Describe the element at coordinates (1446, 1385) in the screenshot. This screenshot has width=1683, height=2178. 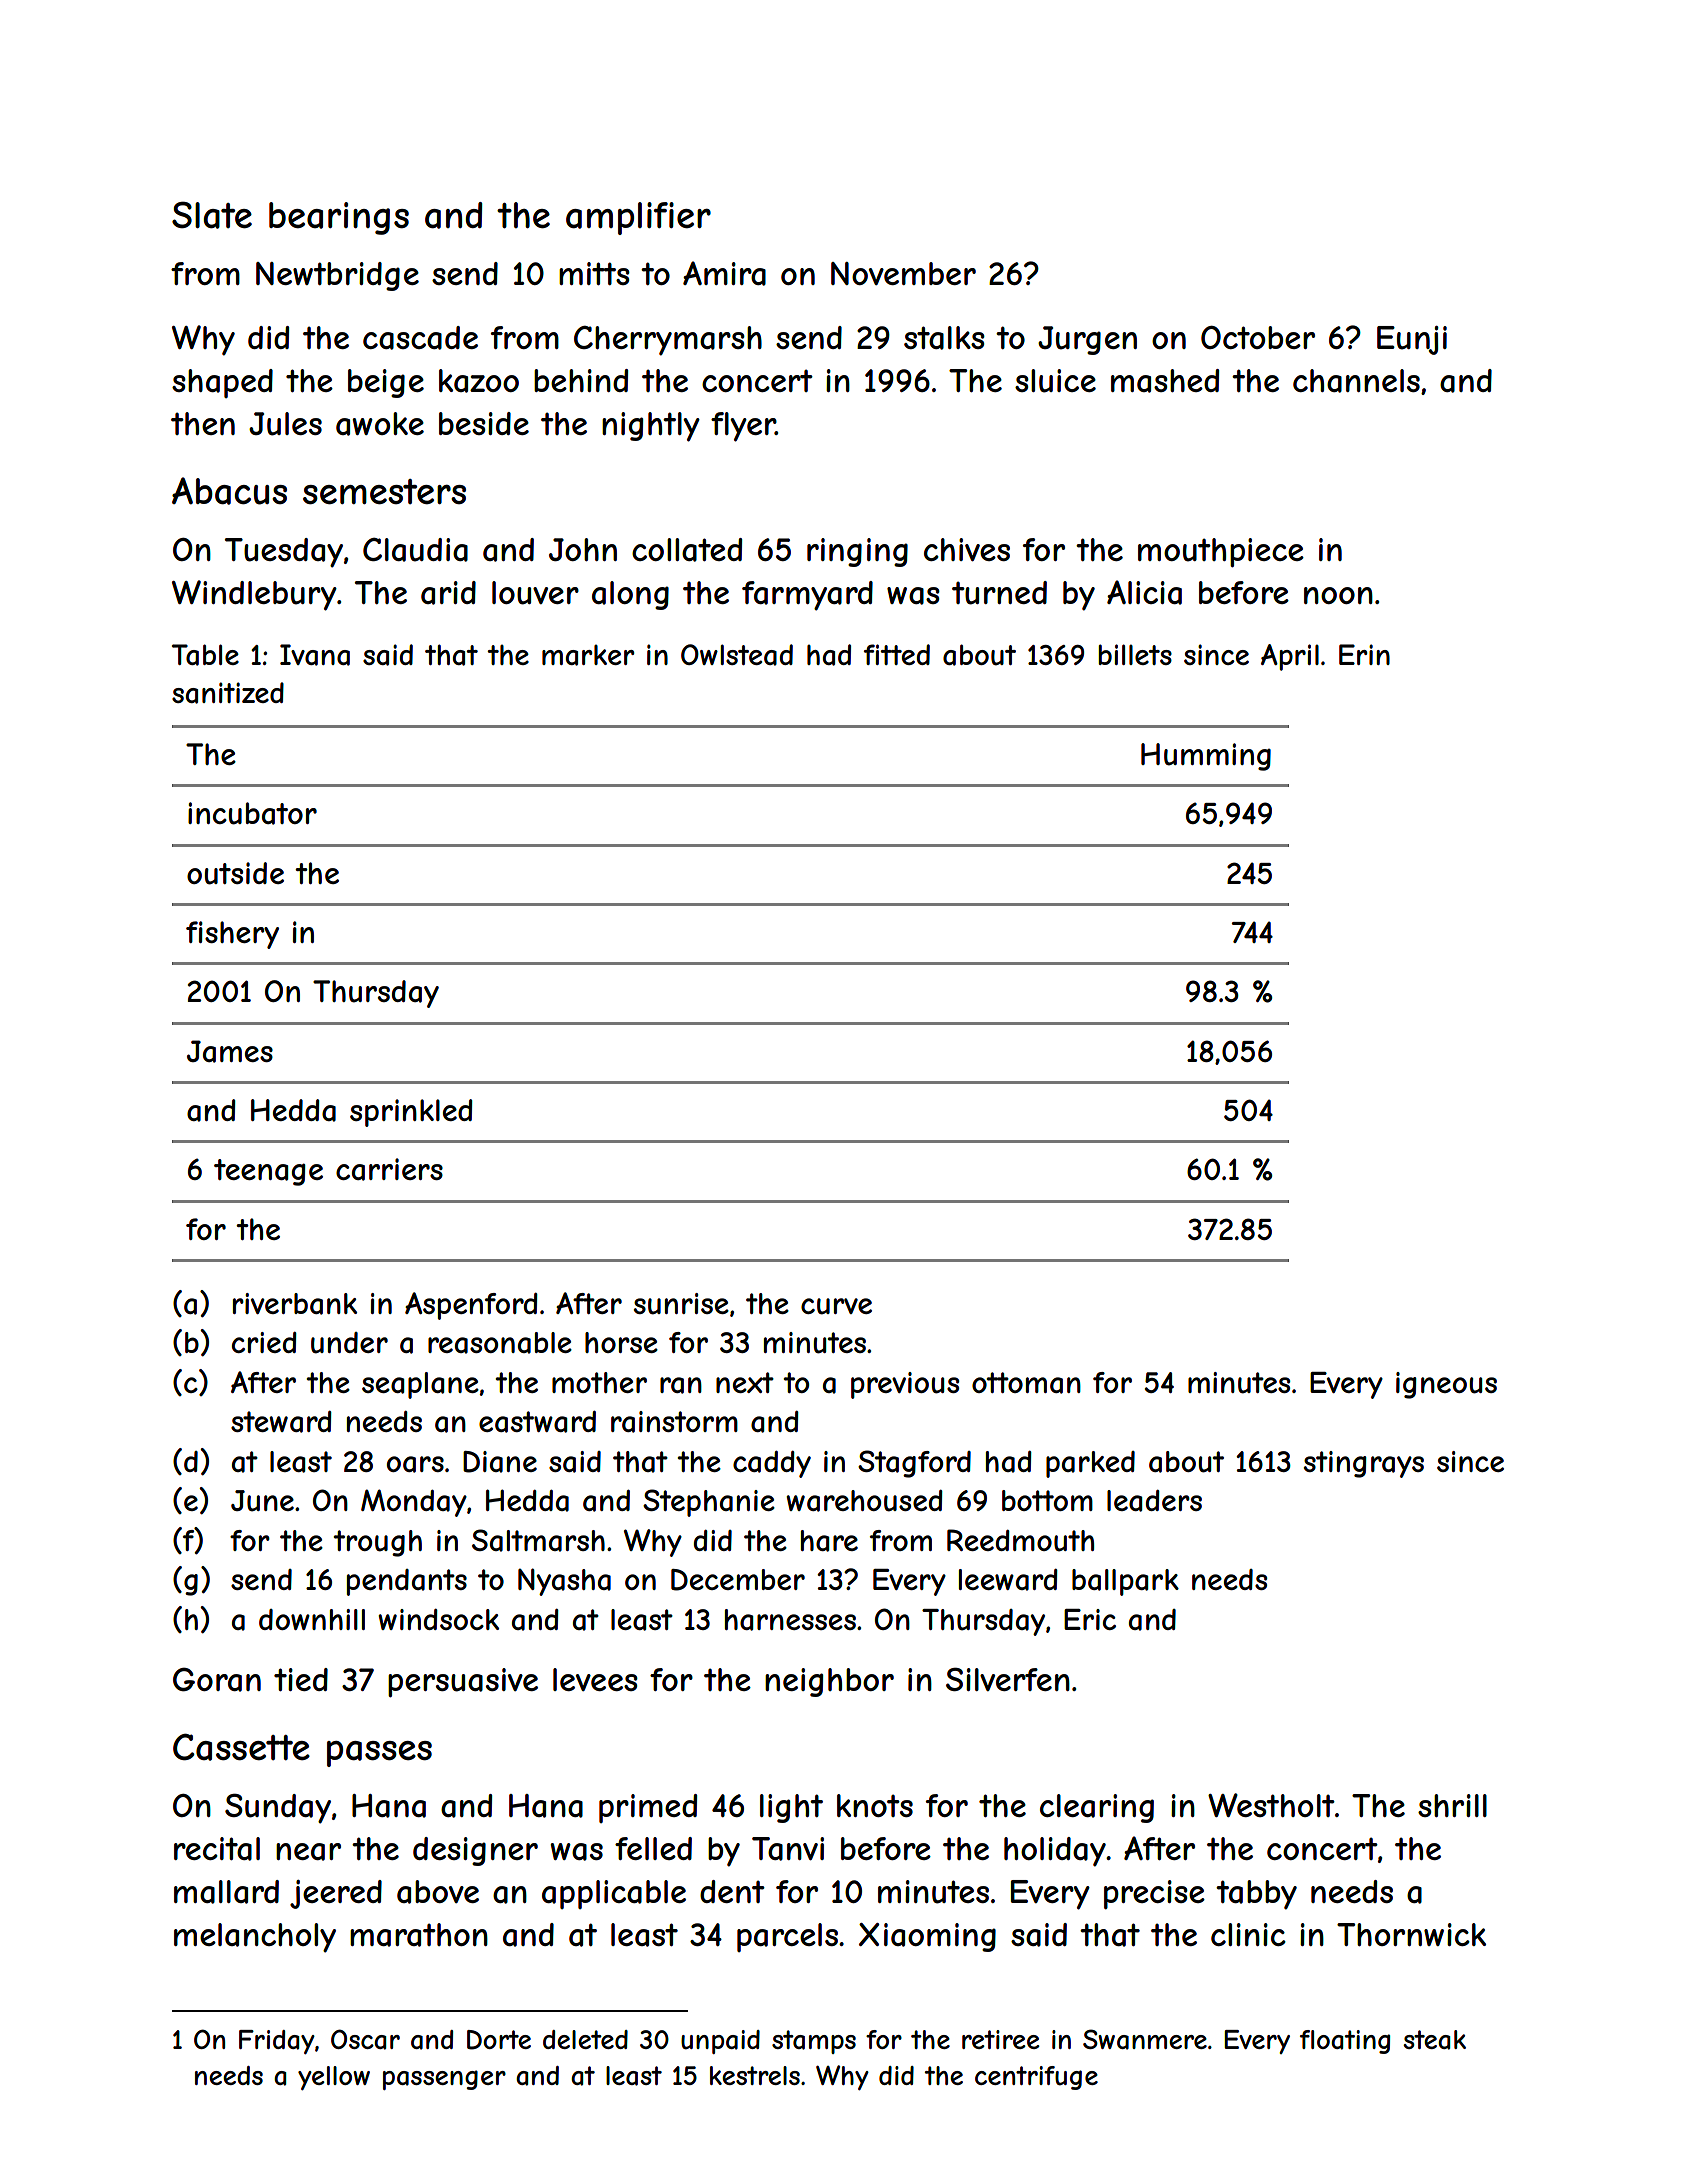
I see `igneous` at that location.
